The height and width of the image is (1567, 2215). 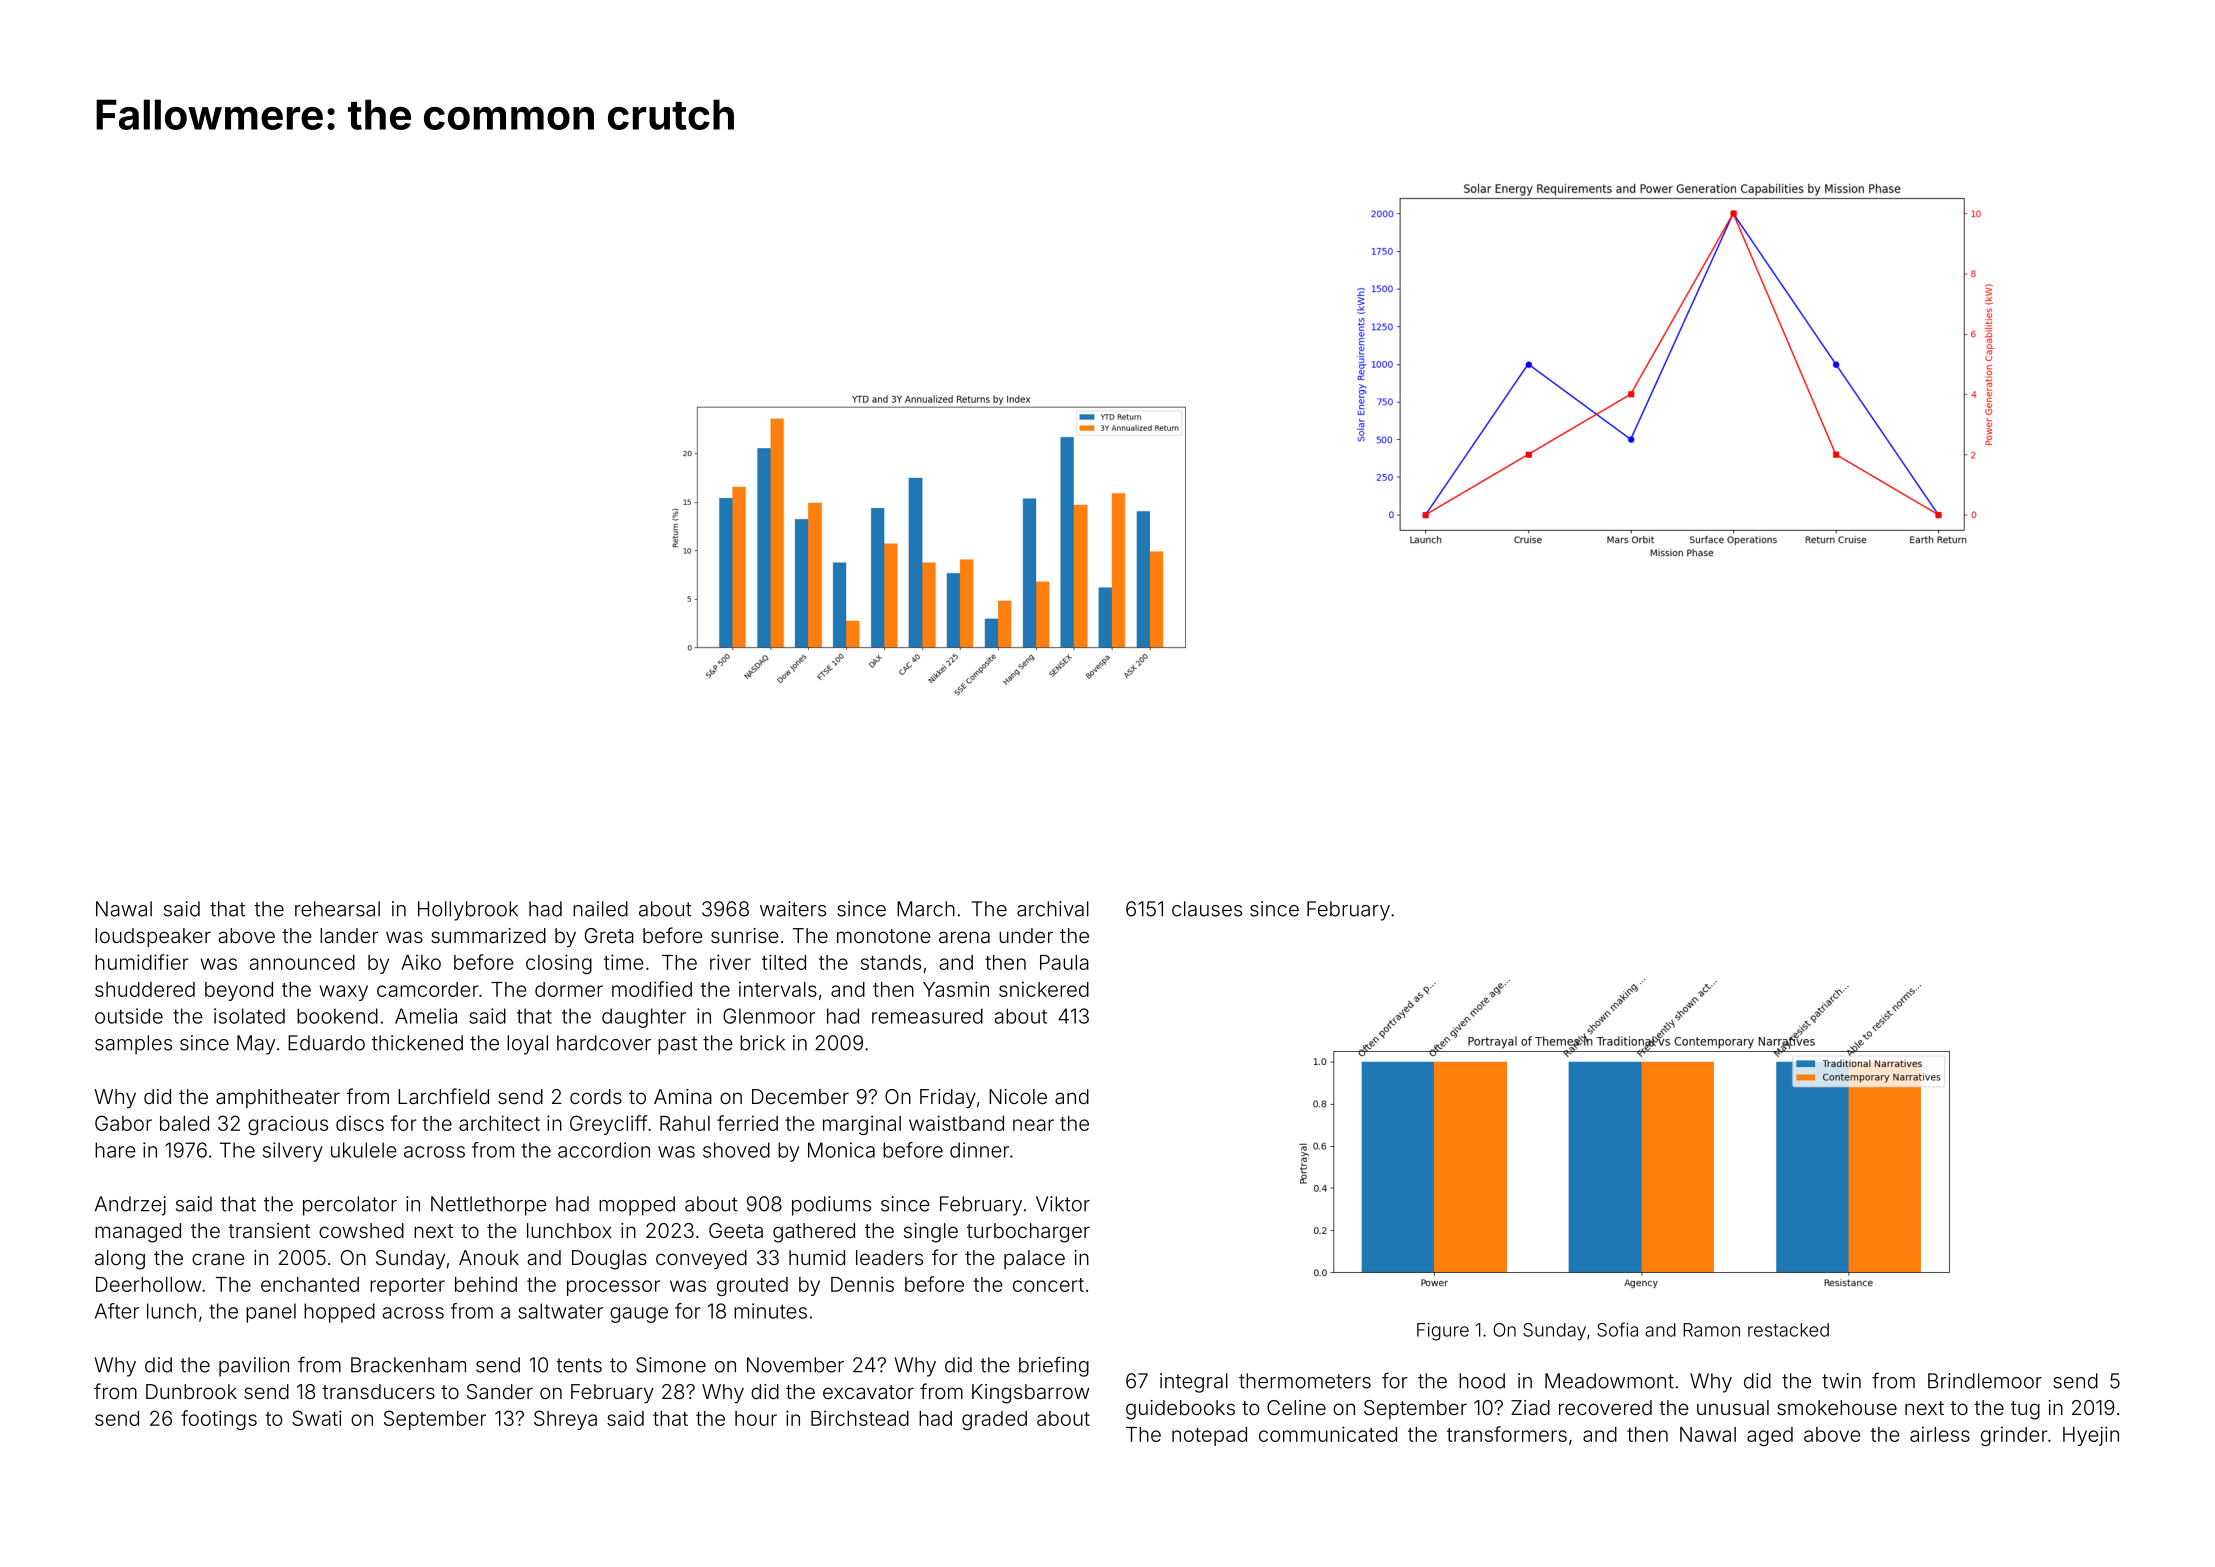 What do you see at coordinates (337, 909) in the image?
I see `rehearsal` at bounding box center [337, 909].
